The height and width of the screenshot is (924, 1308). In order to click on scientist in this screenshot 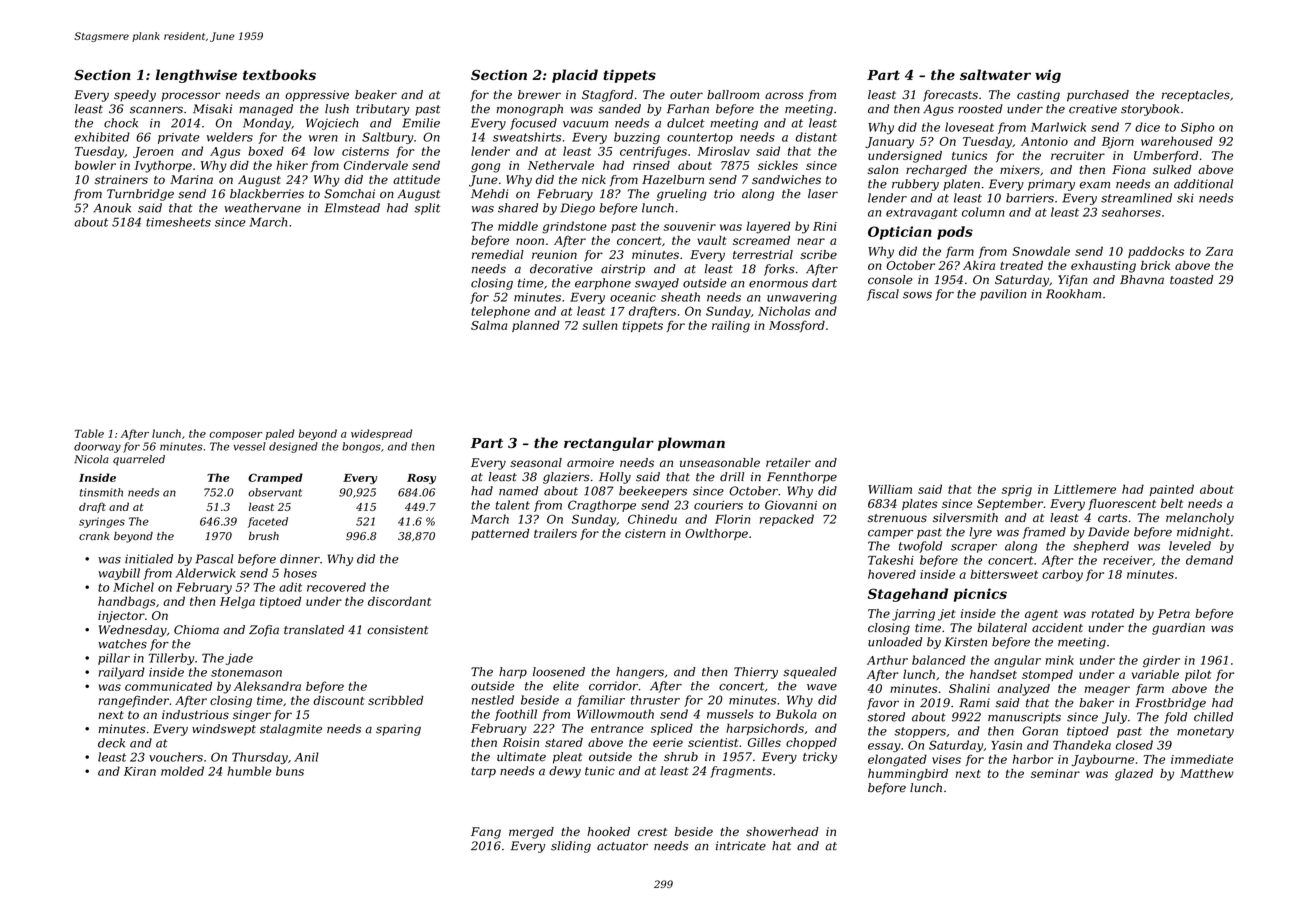, I will do `click(713, 742)`.
